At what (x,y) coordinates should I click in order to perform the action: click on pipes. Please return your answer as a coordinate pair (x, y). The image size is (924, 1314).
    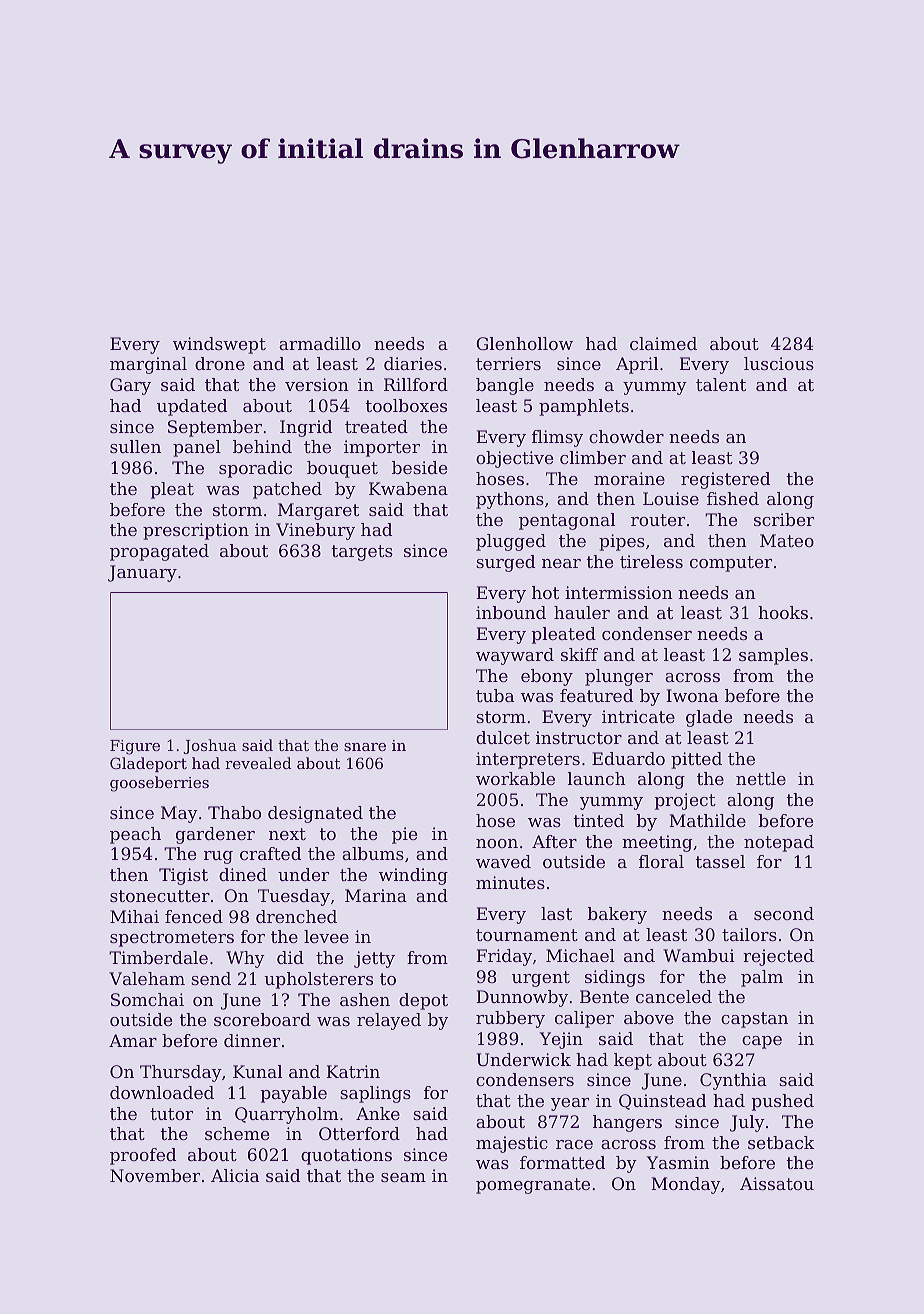
    Looking at the image, I should click on (622, 542).
